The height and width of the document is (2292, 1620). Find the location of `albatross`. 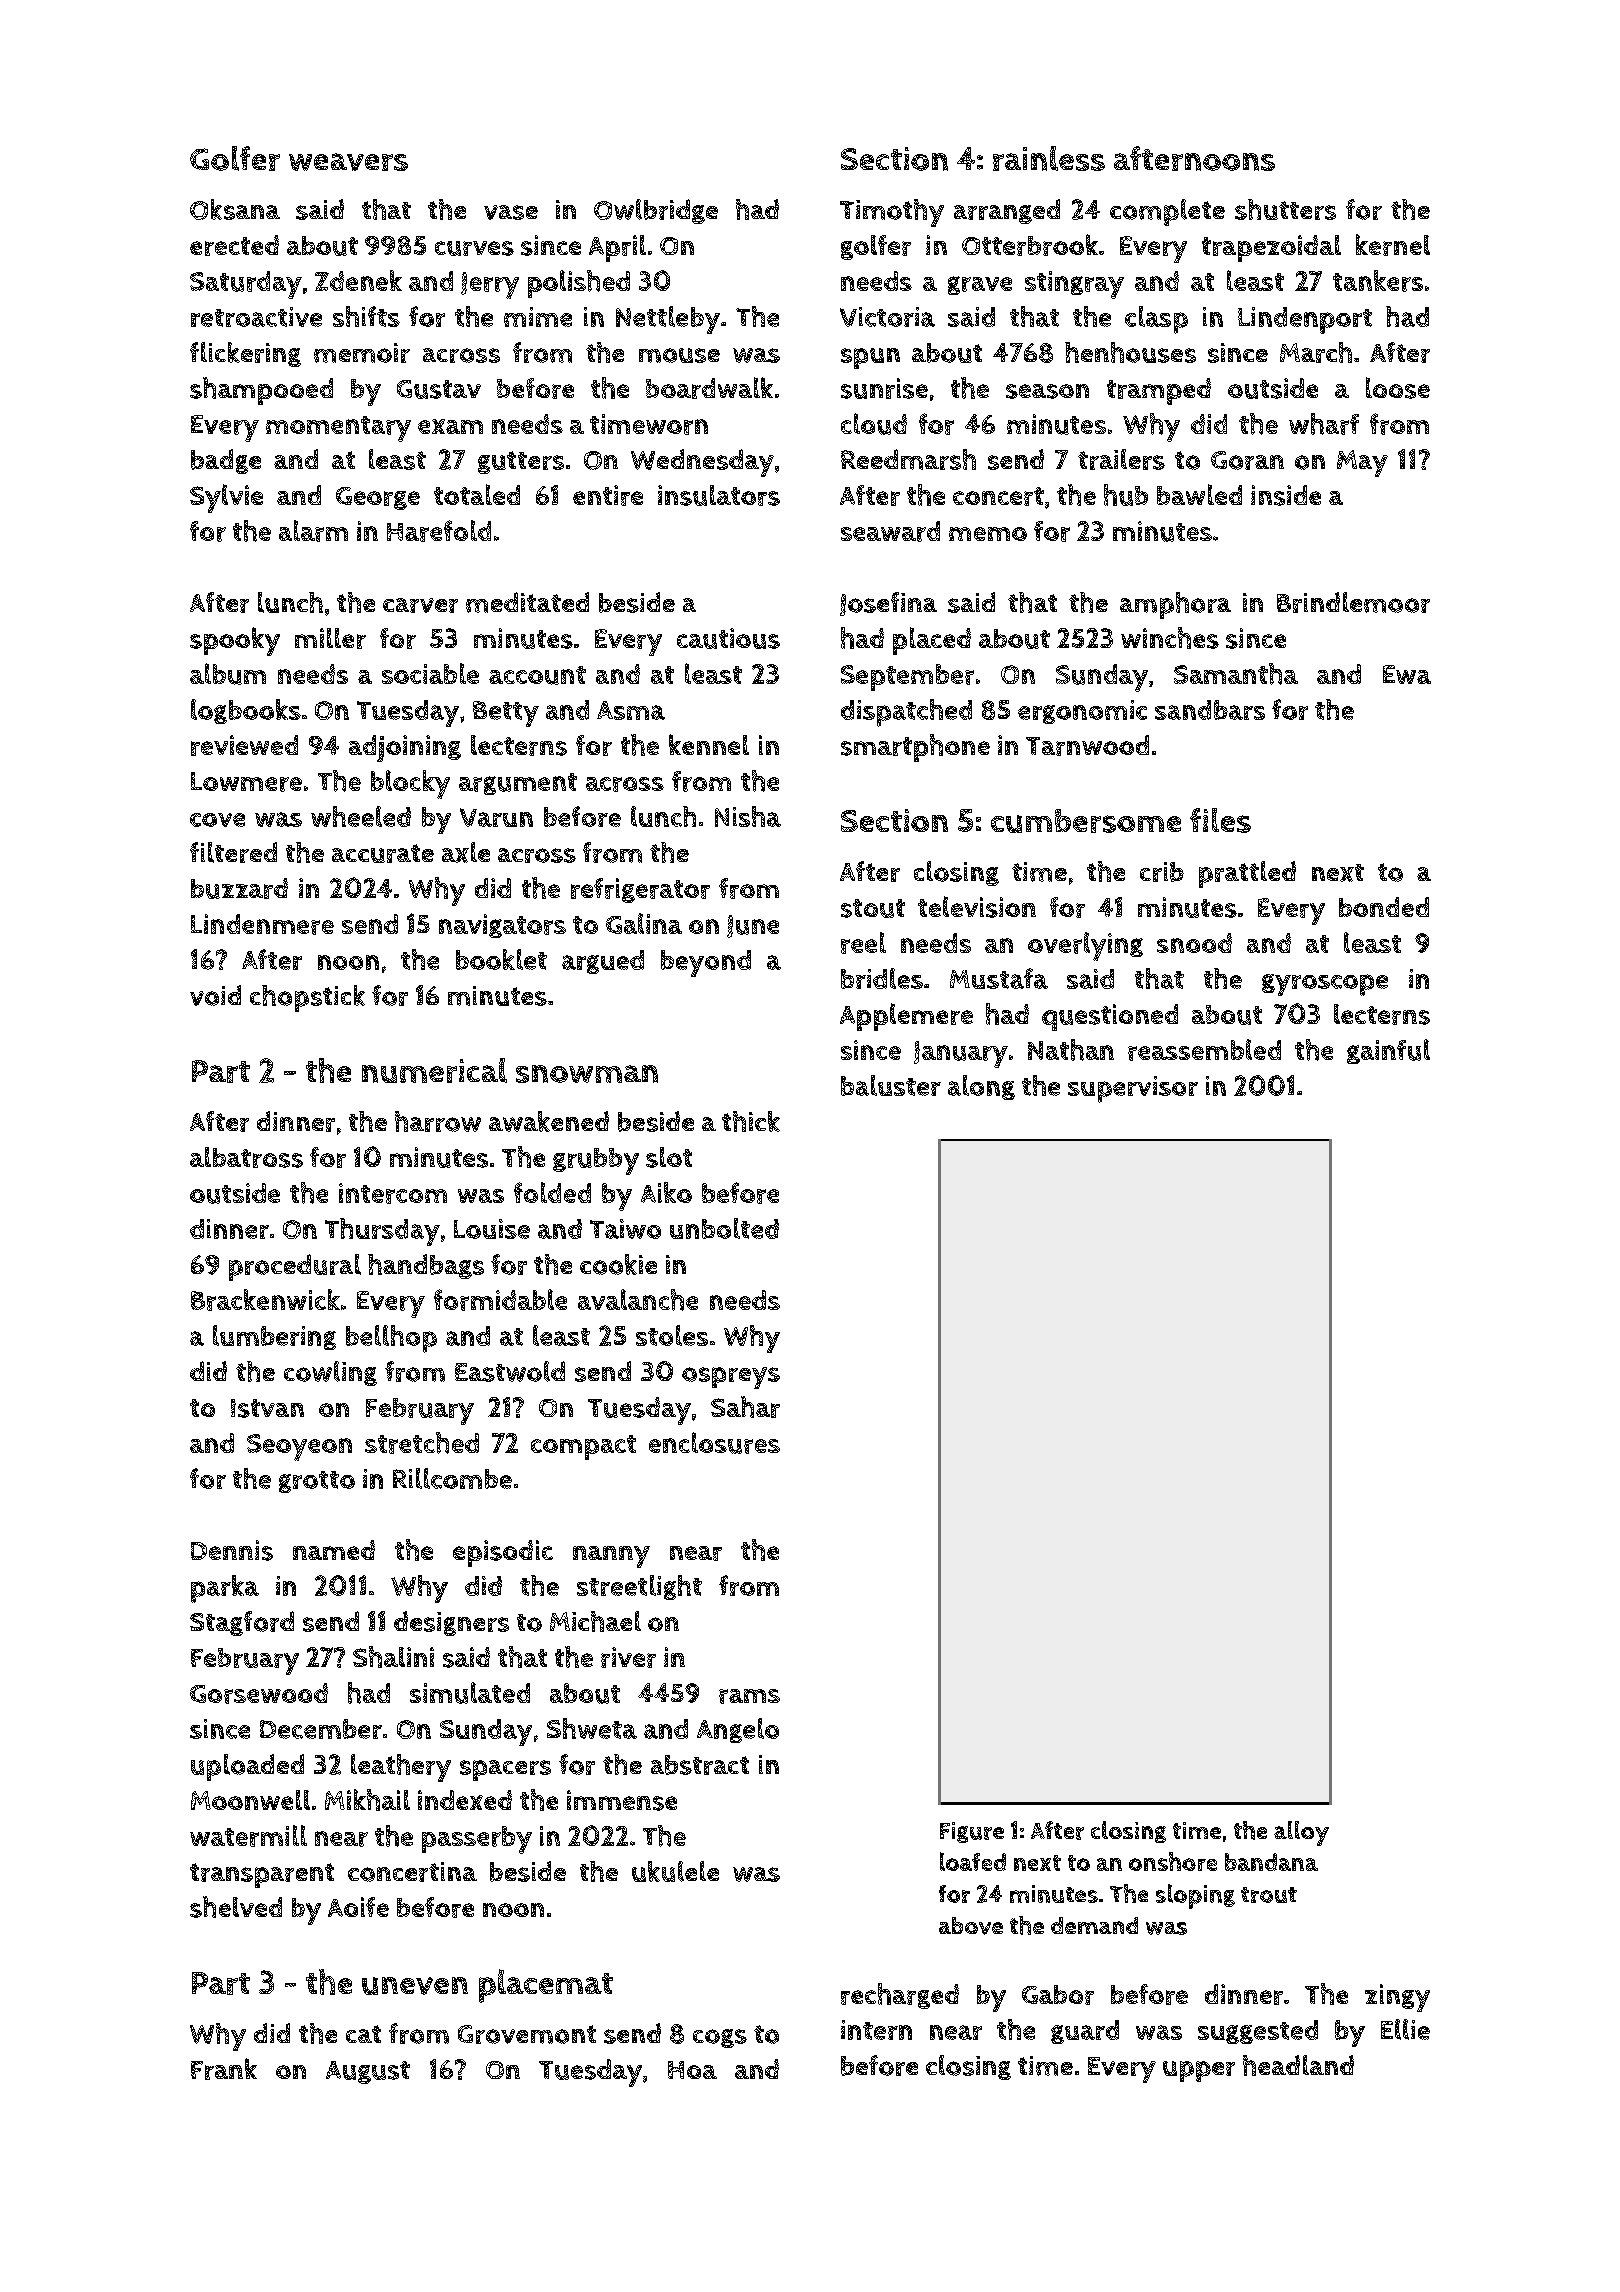

albatross is located at coordinates (246, 1157).
